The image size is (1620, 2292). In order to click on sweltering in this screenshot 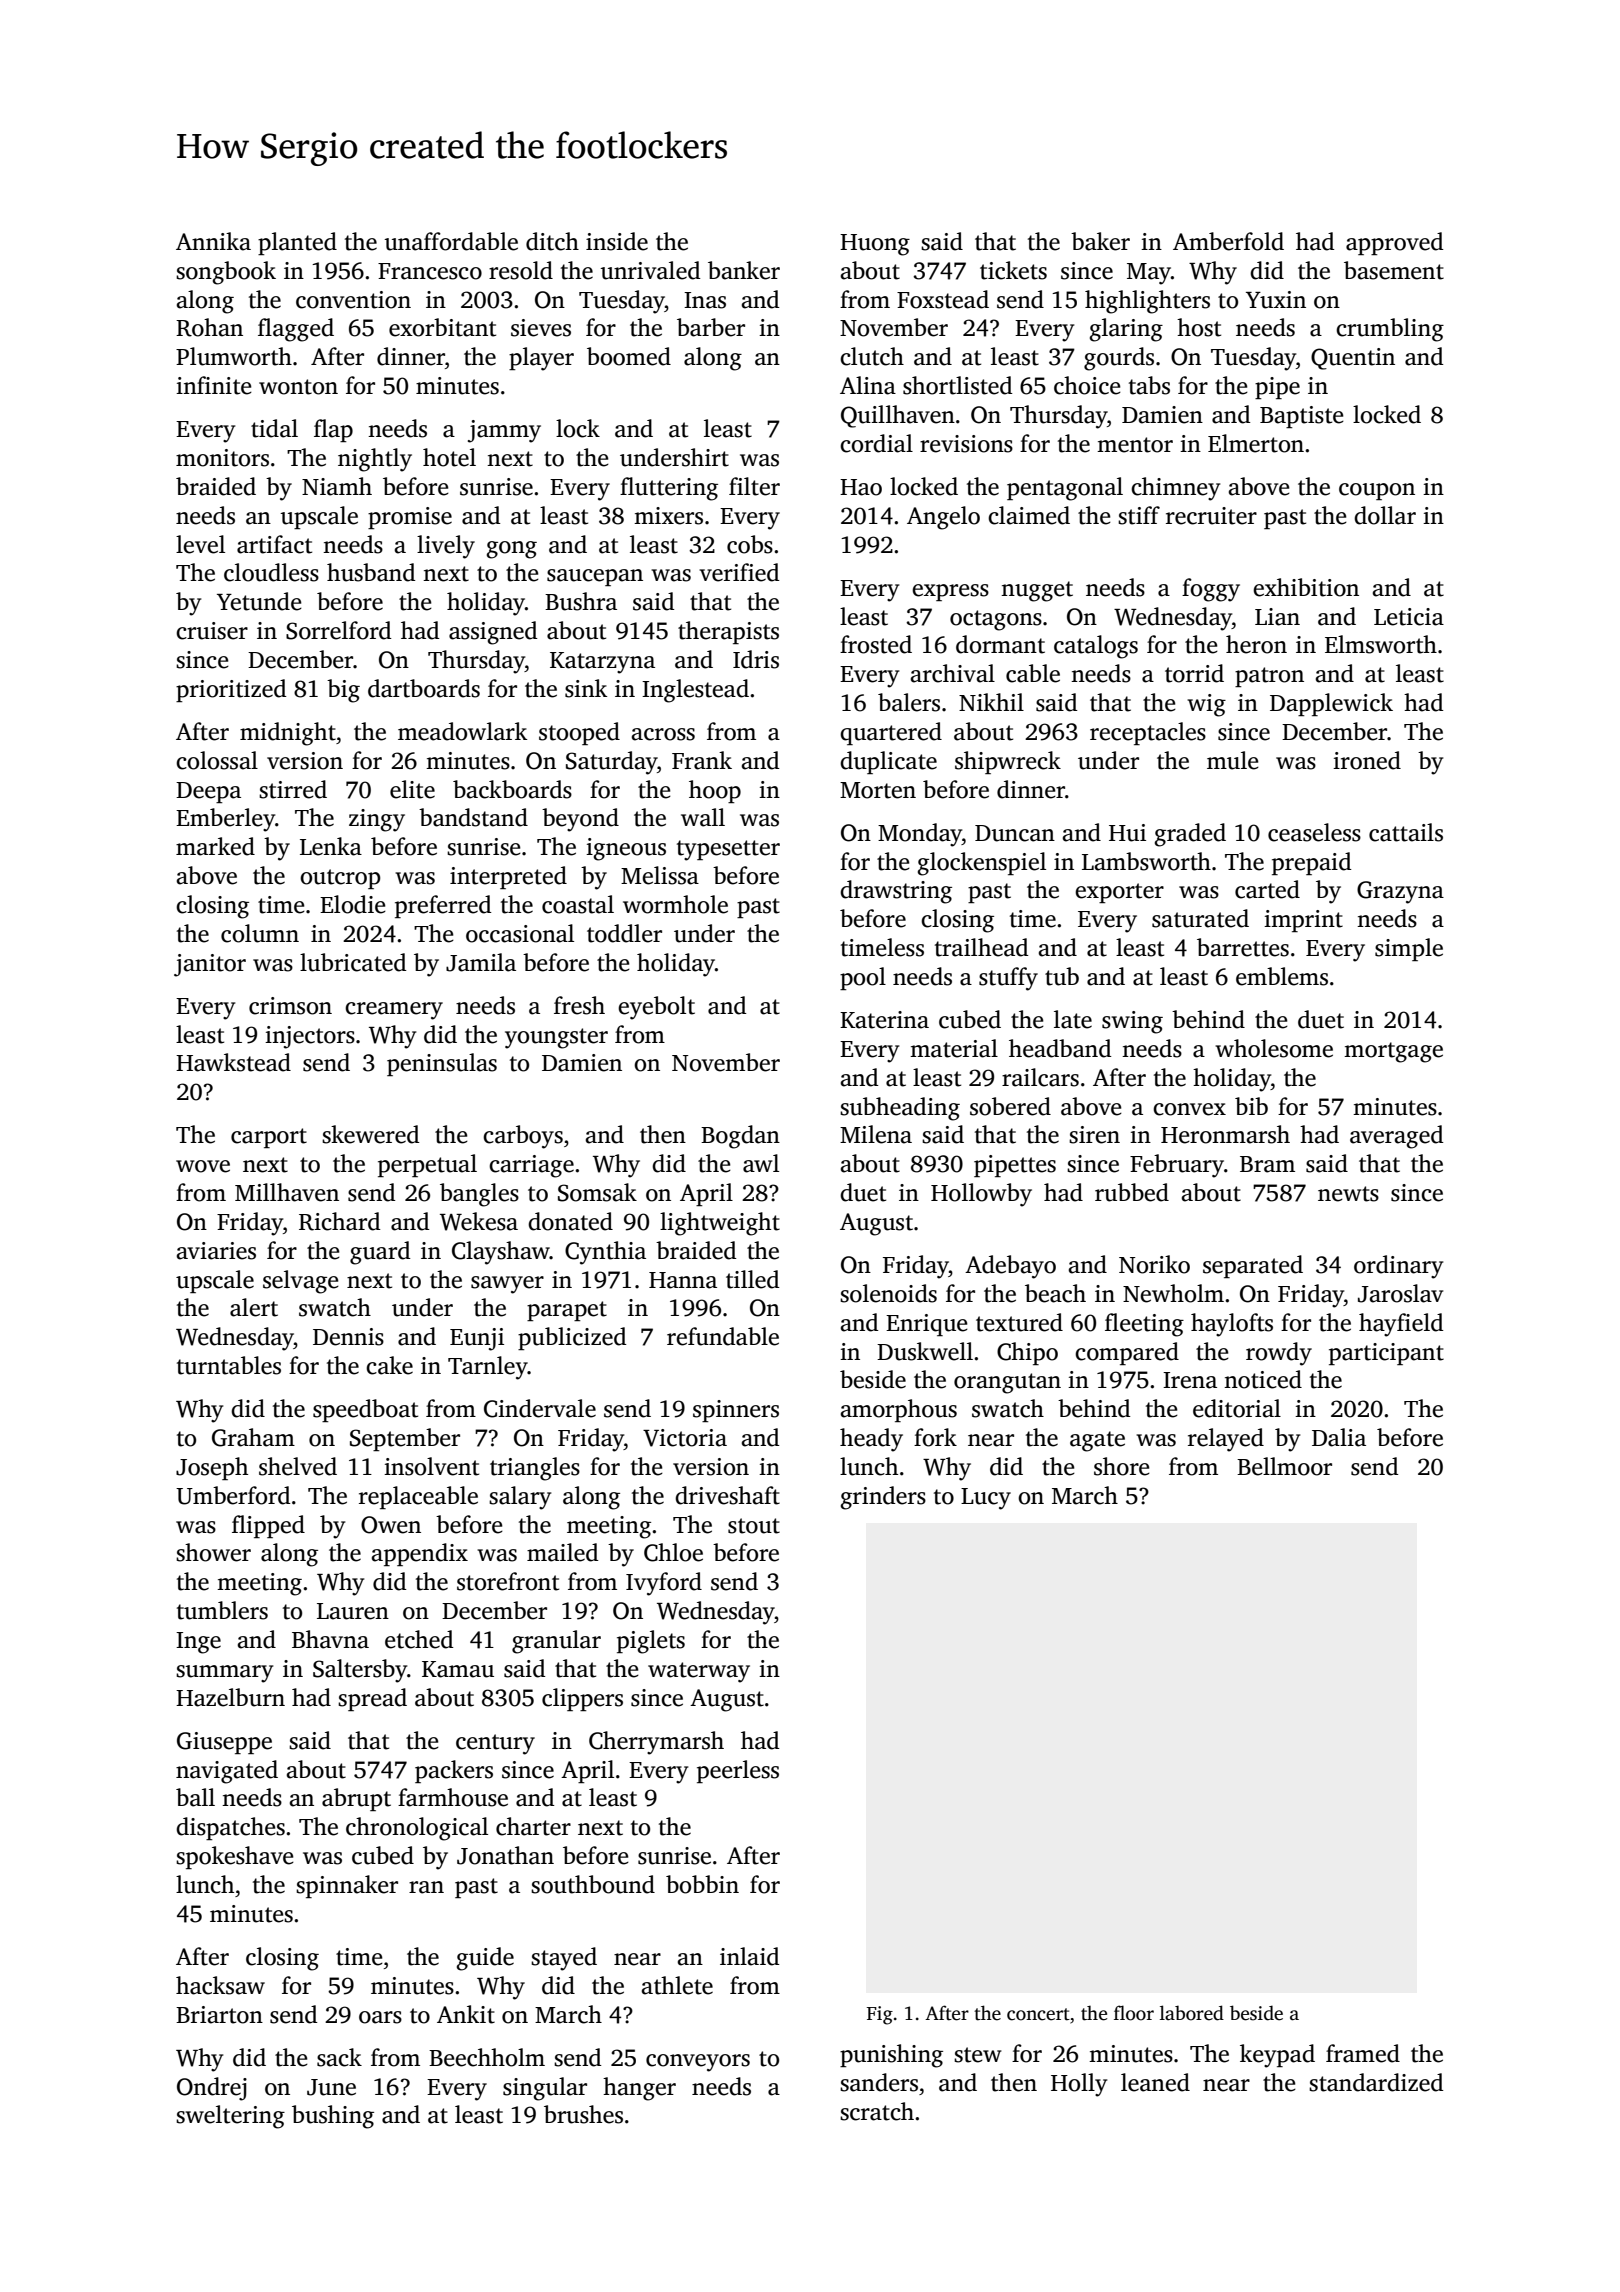, I will do `click(230, 2117)`.
